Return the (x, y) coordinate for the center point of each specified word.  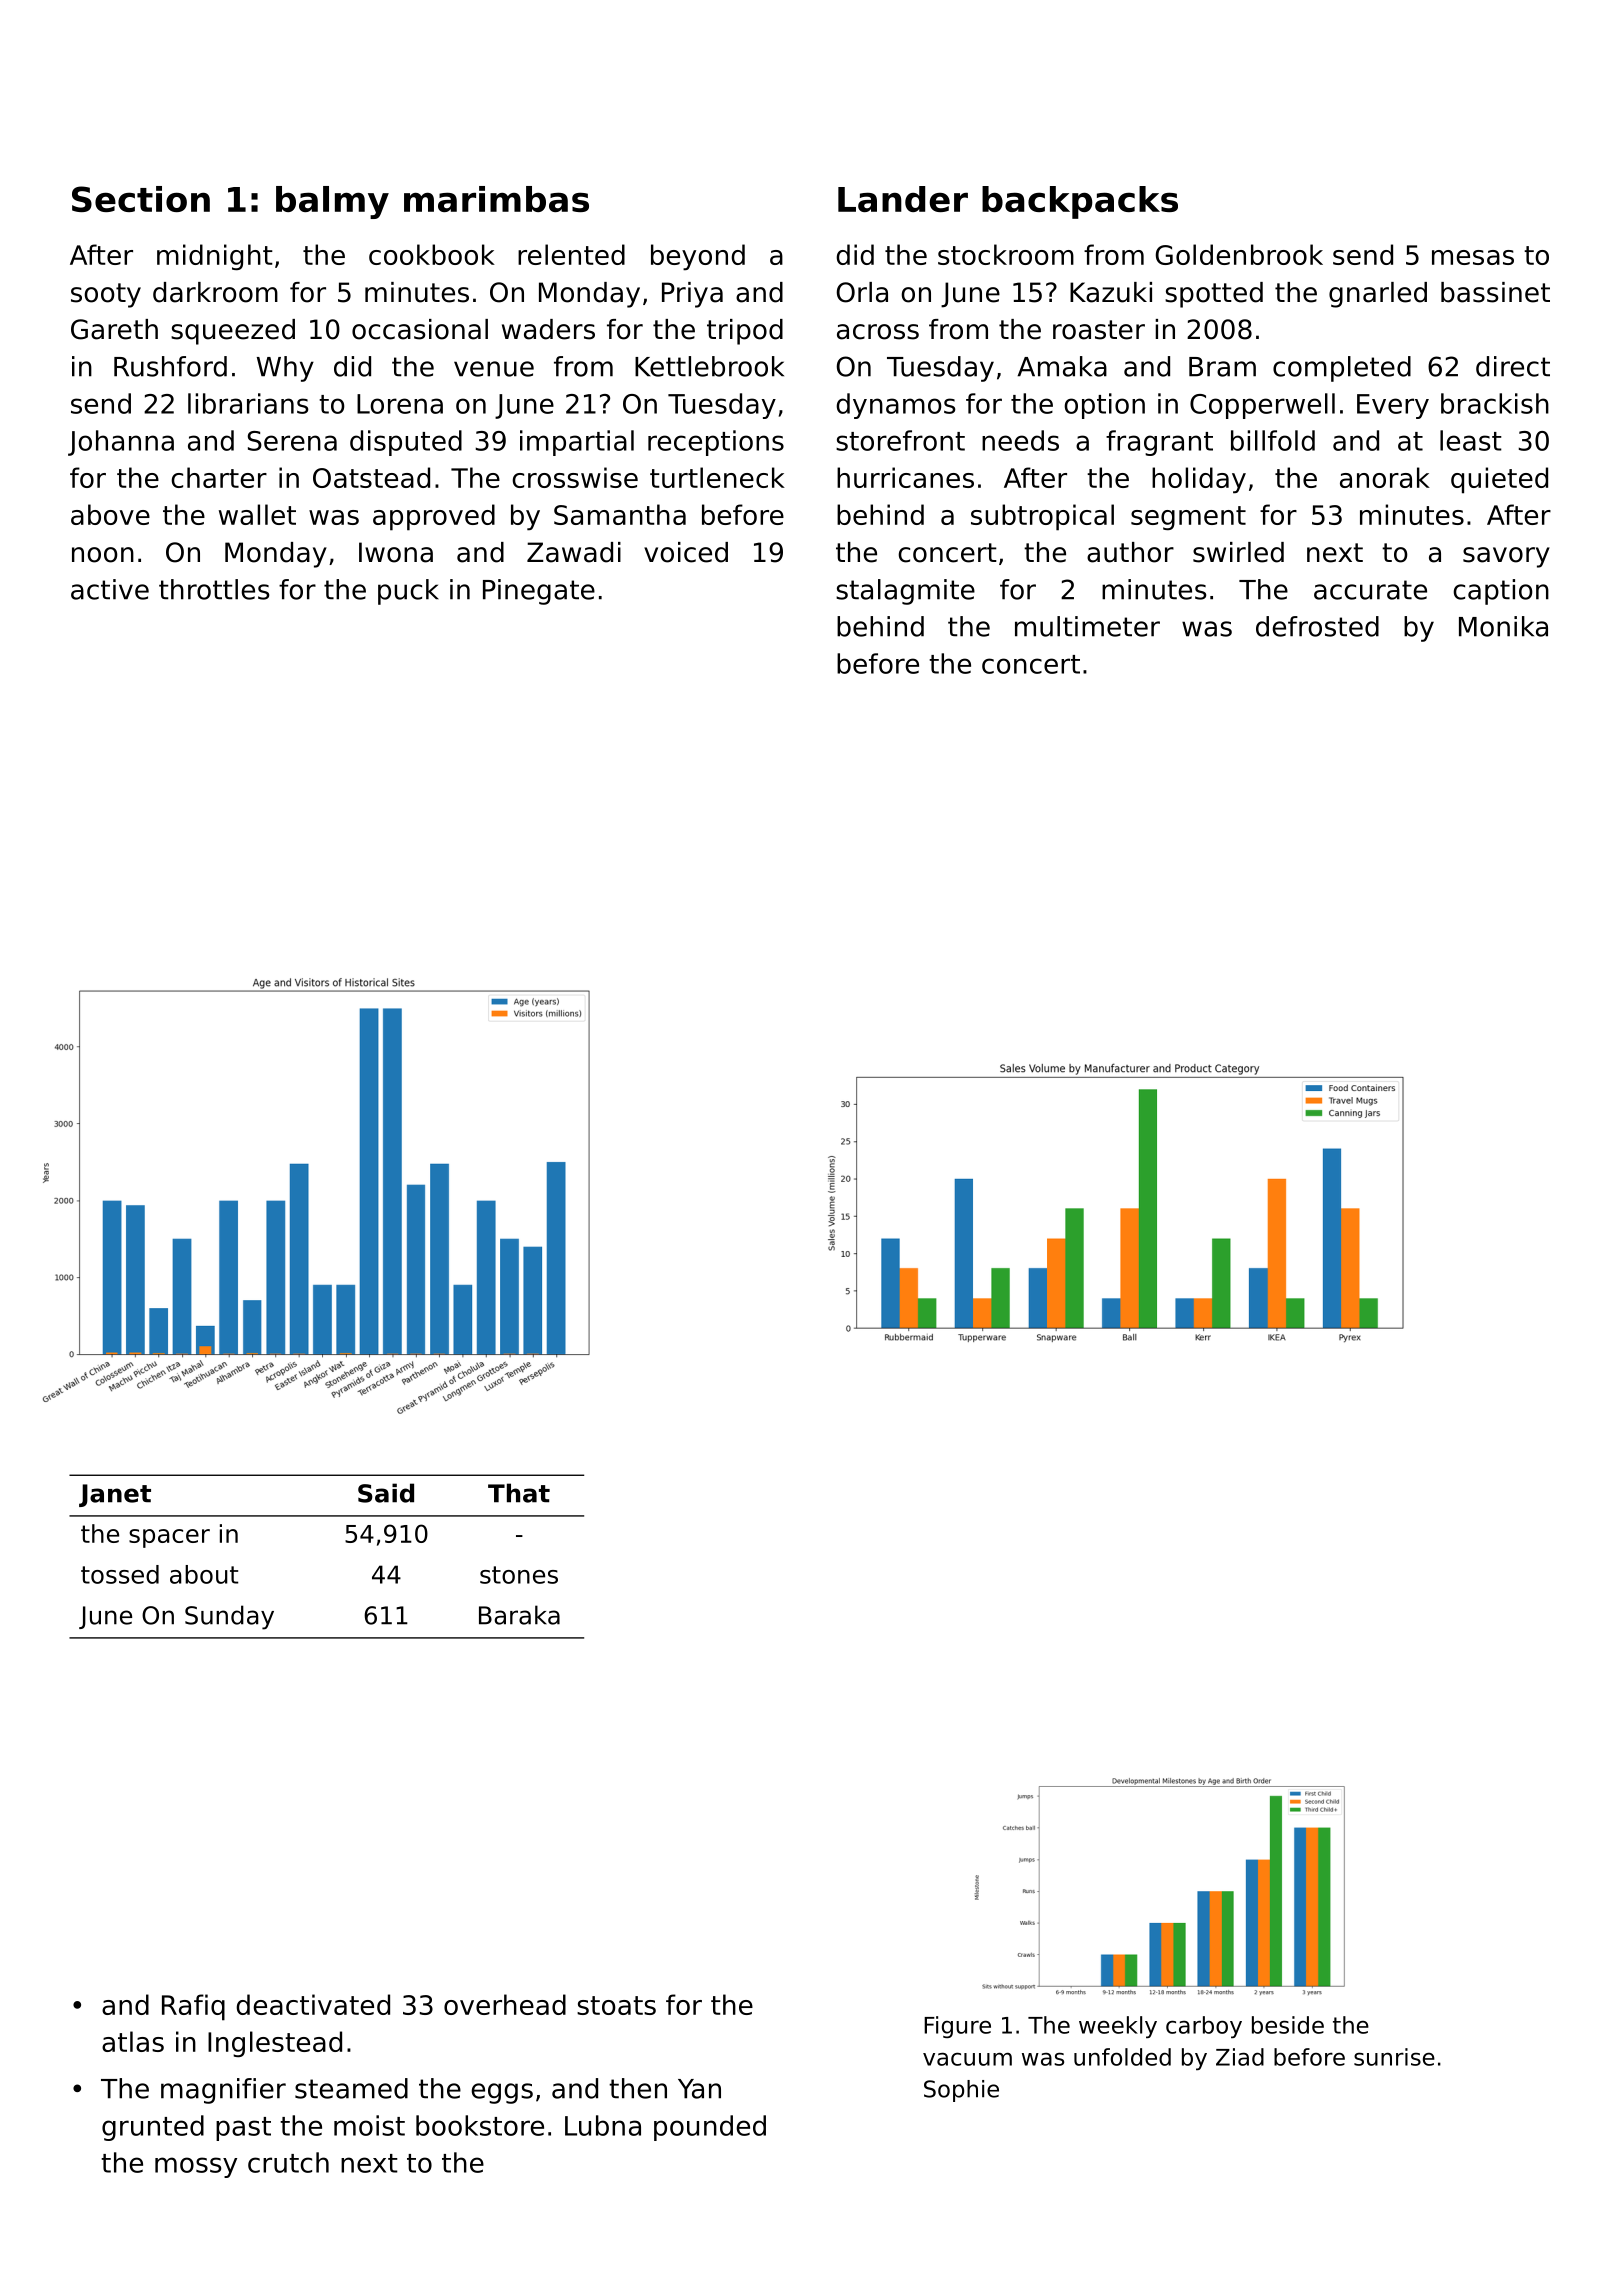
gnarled (1378, 295)
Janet (115, 1495)
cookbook (432, 254)
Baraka (519, 1615)
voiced (686, 552)
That (519, 1493)
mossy (196, 2167)
